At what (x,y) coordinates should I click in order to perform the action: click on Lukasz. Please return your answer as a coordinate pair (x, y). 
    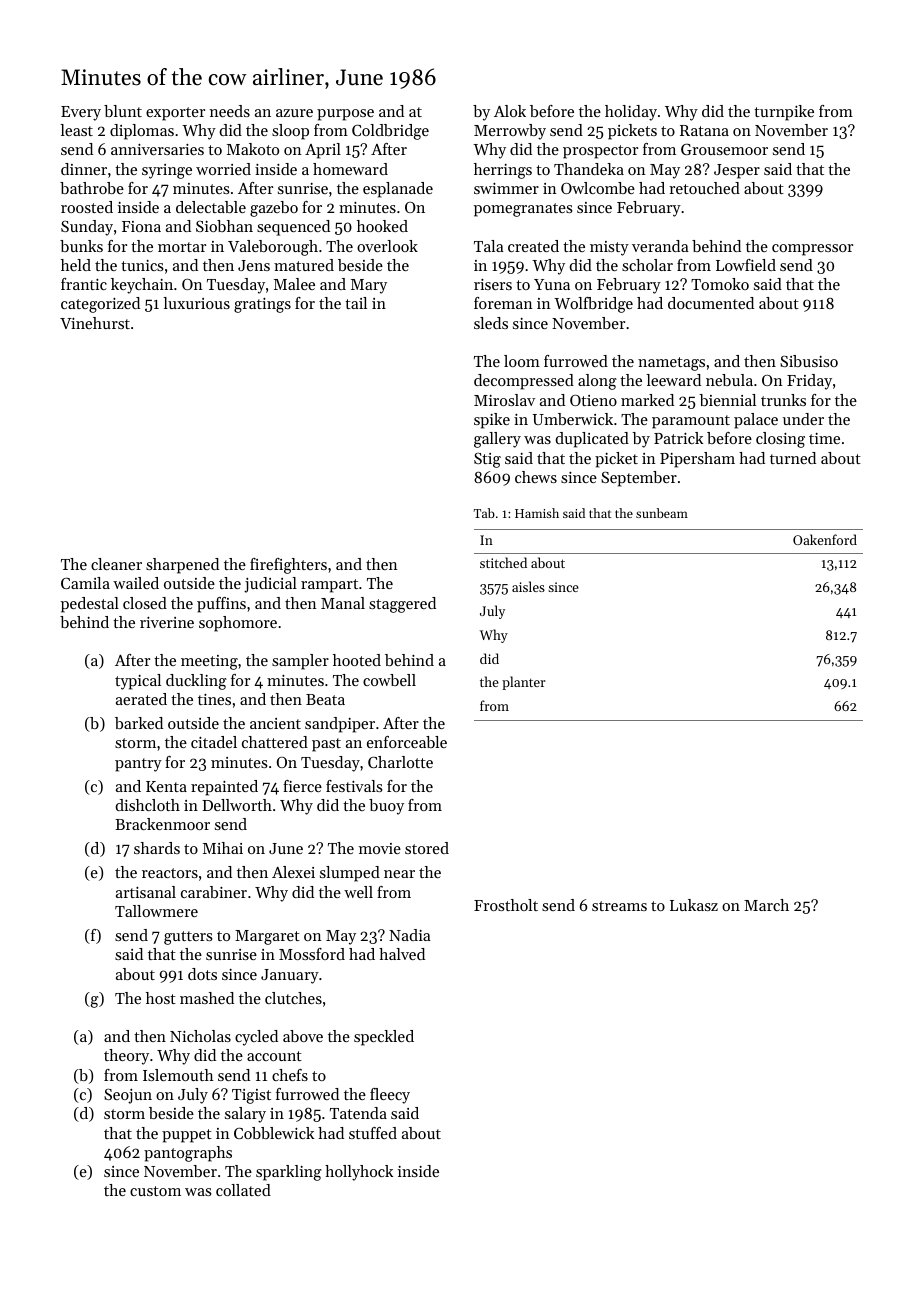
    Looking at the image, I should click on (694, 905).
